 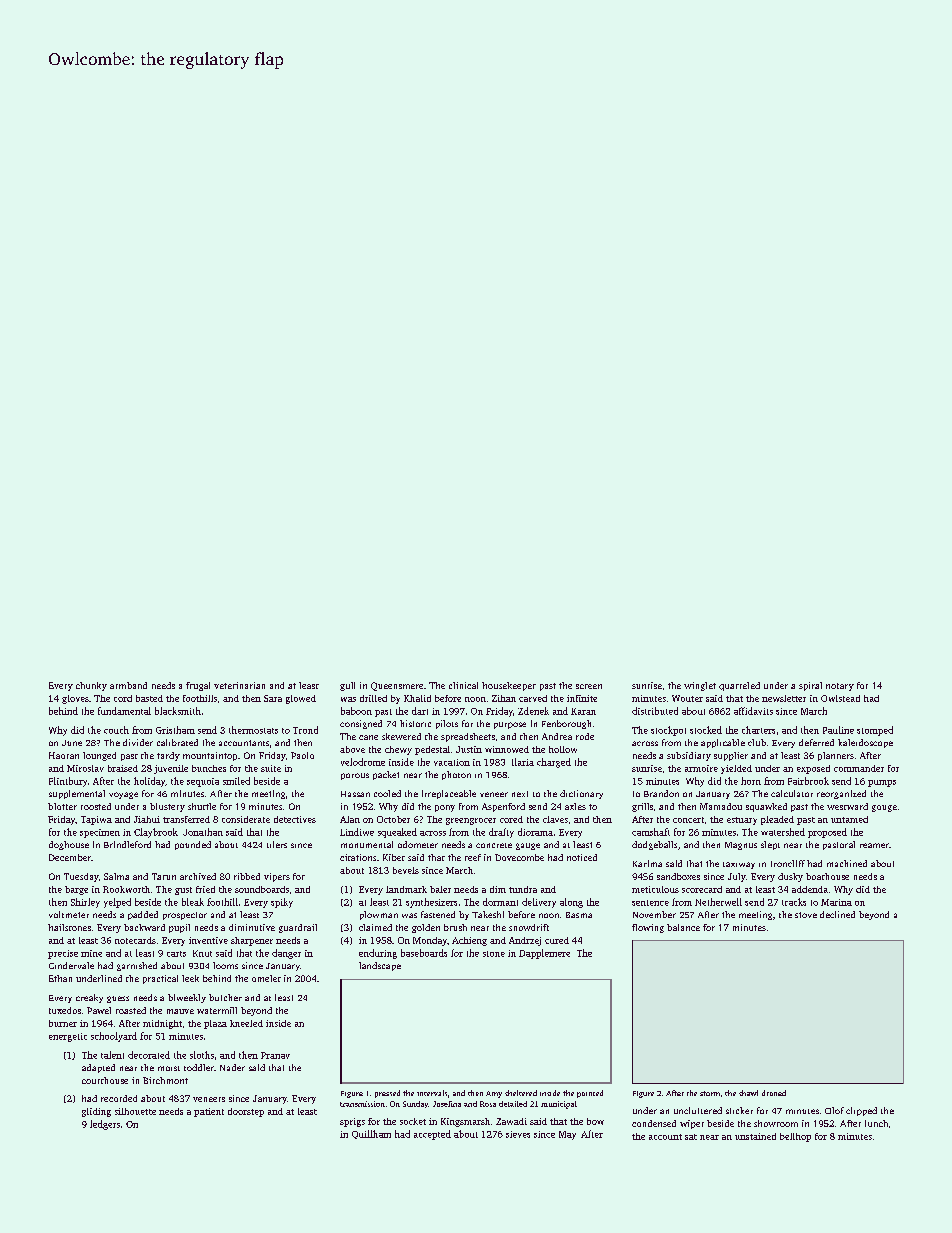 What do you see at coordinates (91, 686) in the screenshot?
I see `chunky` at bounding box center [91, 686].
